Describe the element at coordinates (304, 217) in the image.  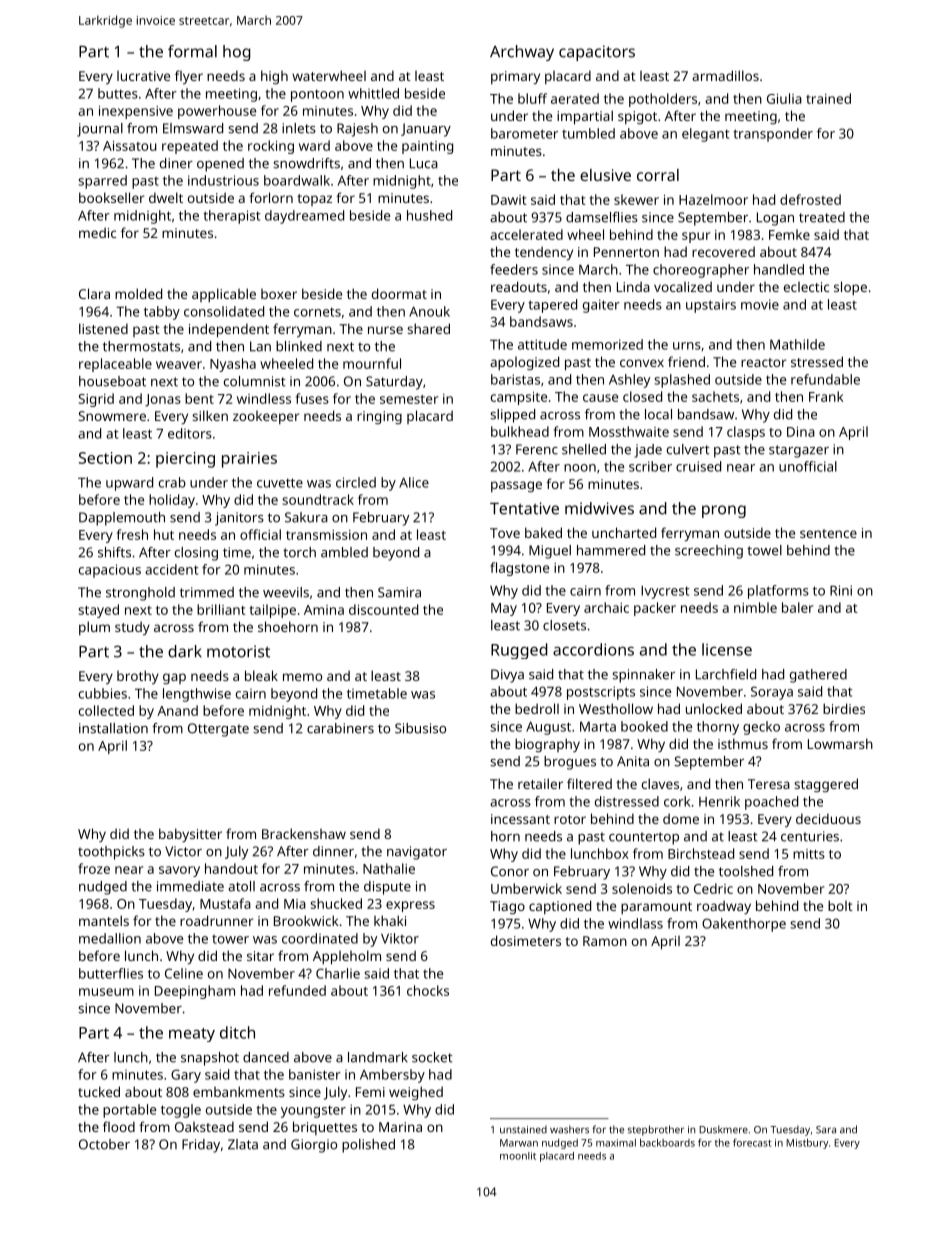
I see `daydreamed` at that location.
